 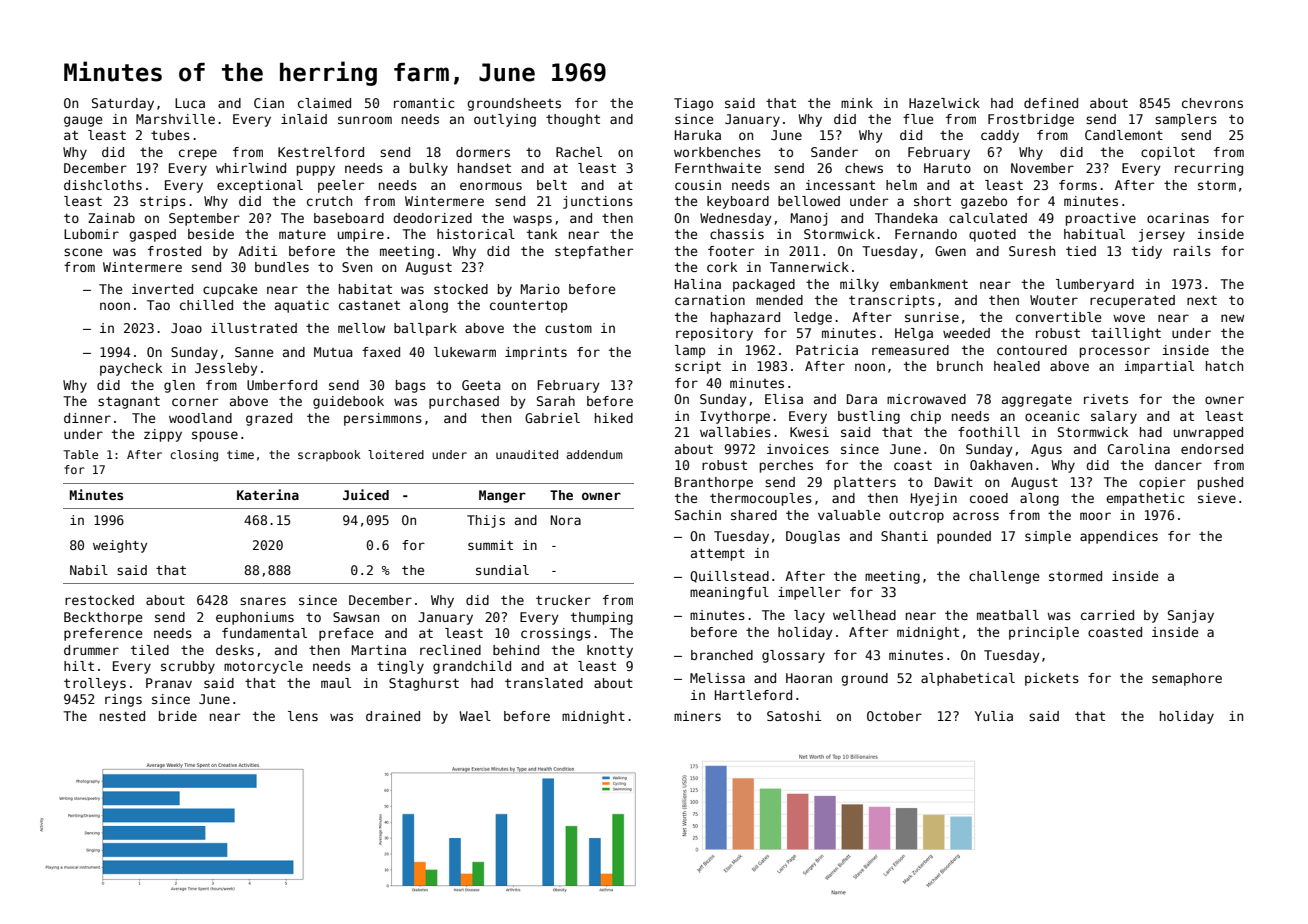 What do you see at coordinates (690, 351) in the image?
I see `lamp` at bounding box center [690, 351].
